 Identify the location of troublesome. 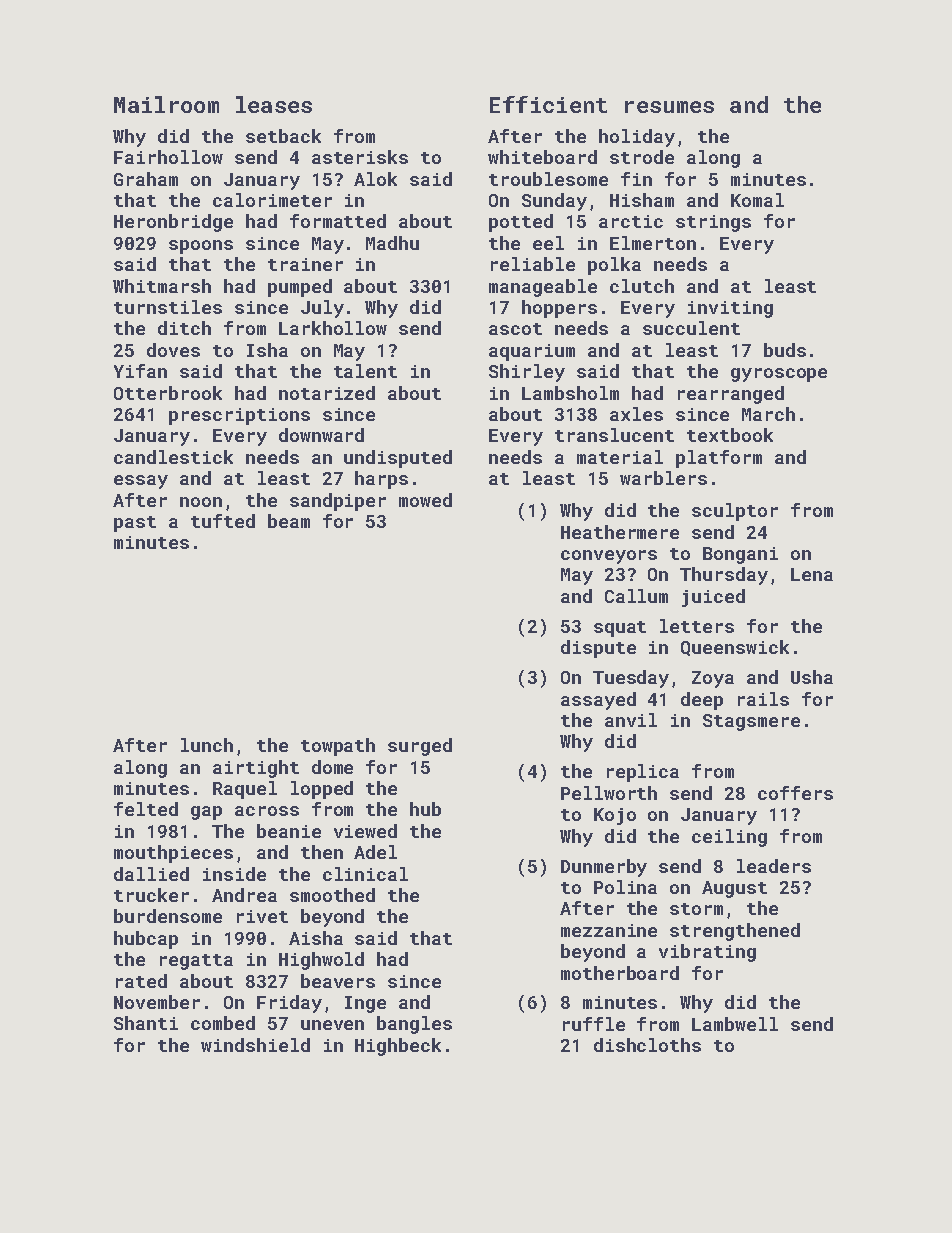
(548, 179).
